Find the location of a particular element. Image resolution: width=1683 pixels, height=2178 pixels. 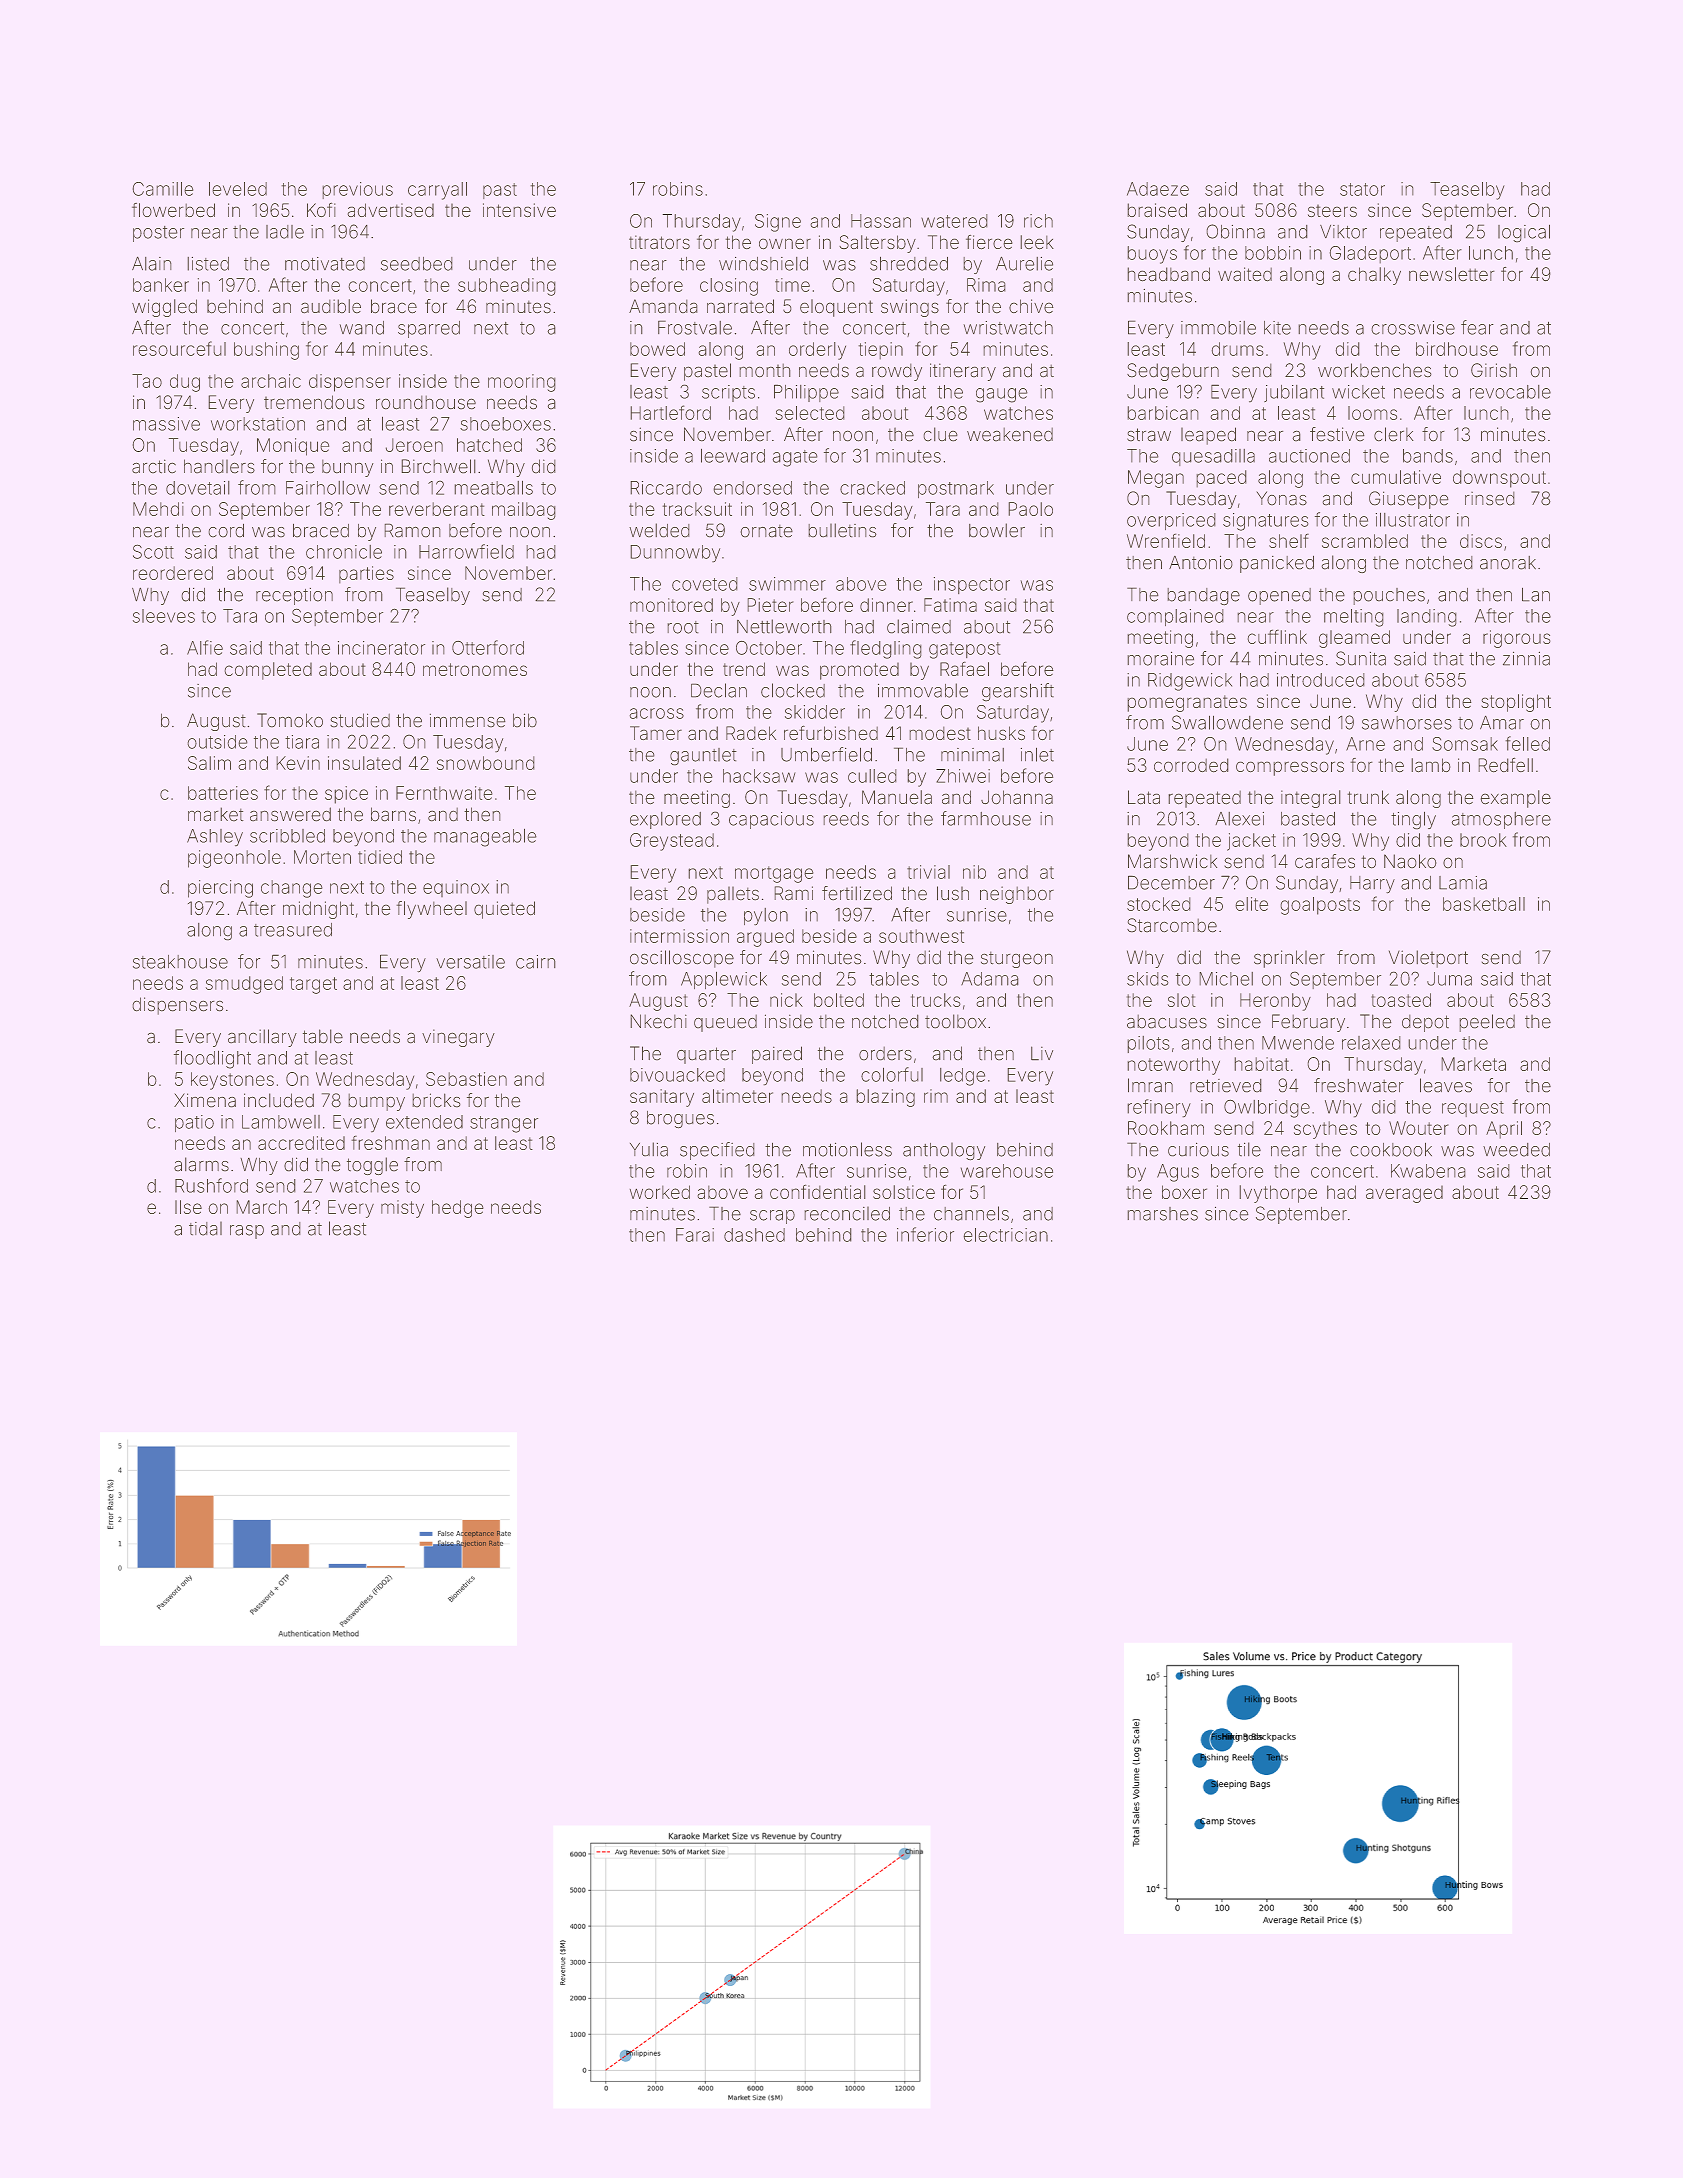

Naoko is located at coordinates (1410, 861).
